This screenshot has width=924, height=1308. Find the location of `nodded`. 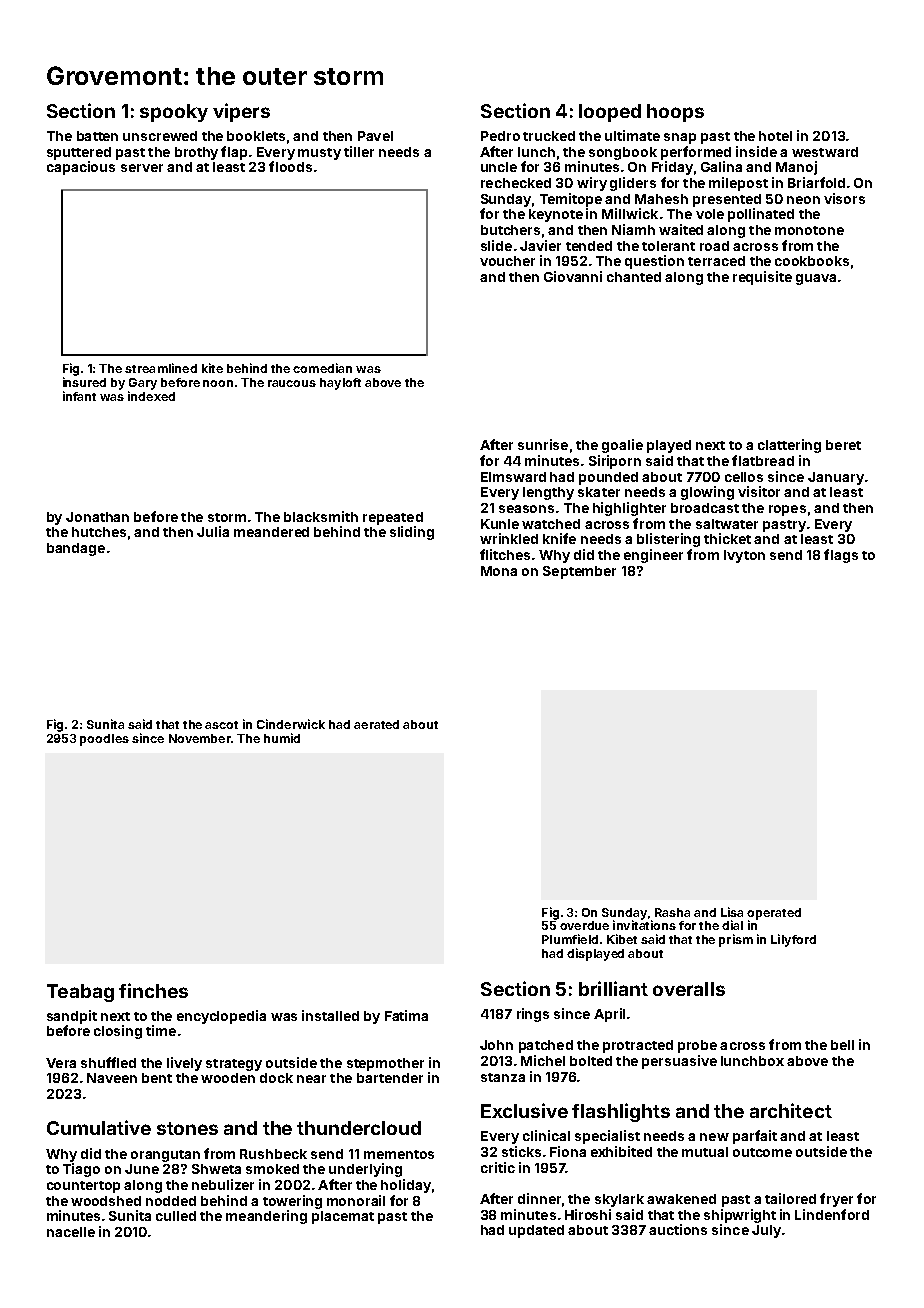

nodded is located at coordinates (171, 1201).
